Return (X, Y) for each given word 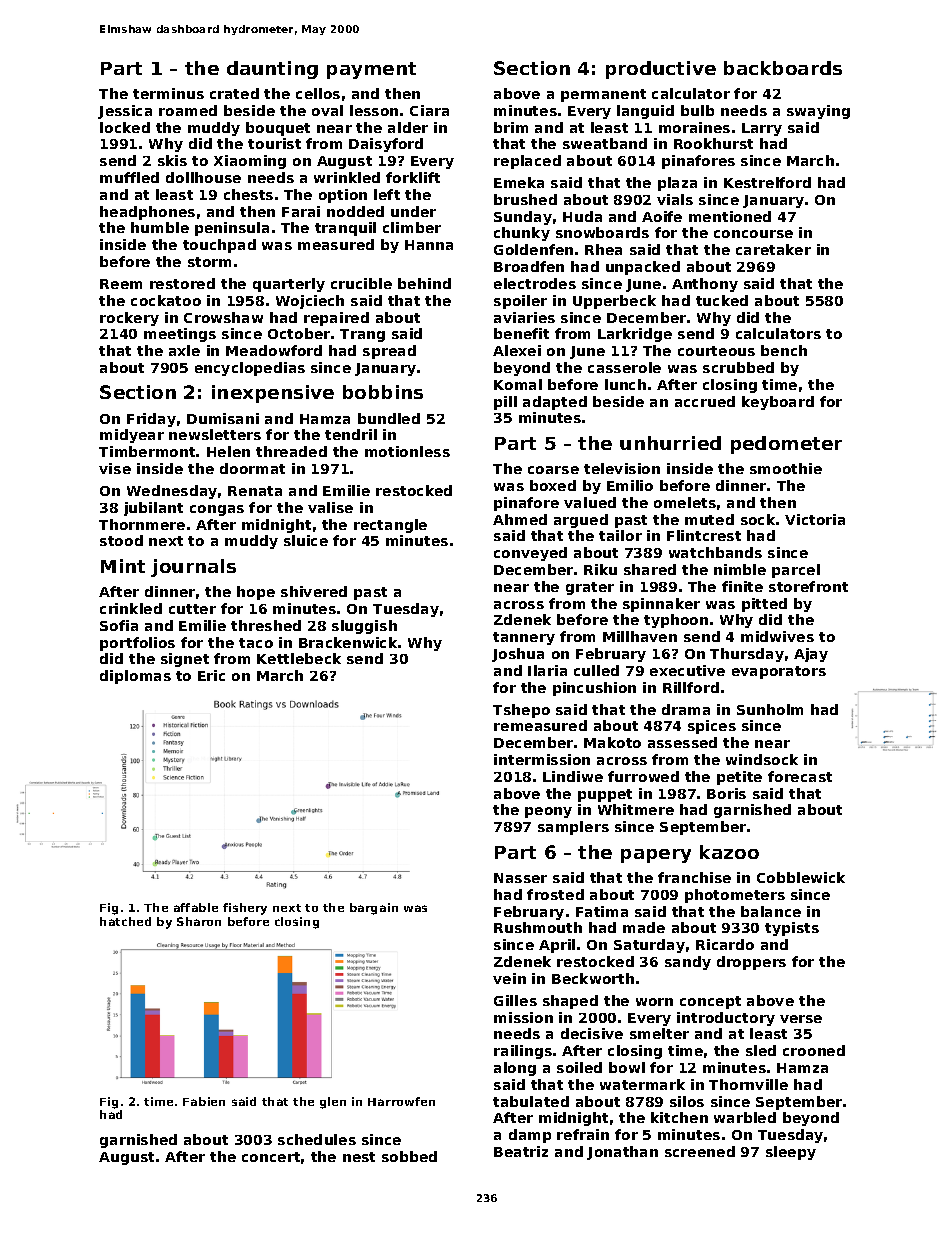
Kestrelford (767, 182)
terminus (168, 93)
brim (511, 127)
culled (596, 670)
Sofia (119, 625)
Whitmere (636, 809)
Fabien (204, 1101)
